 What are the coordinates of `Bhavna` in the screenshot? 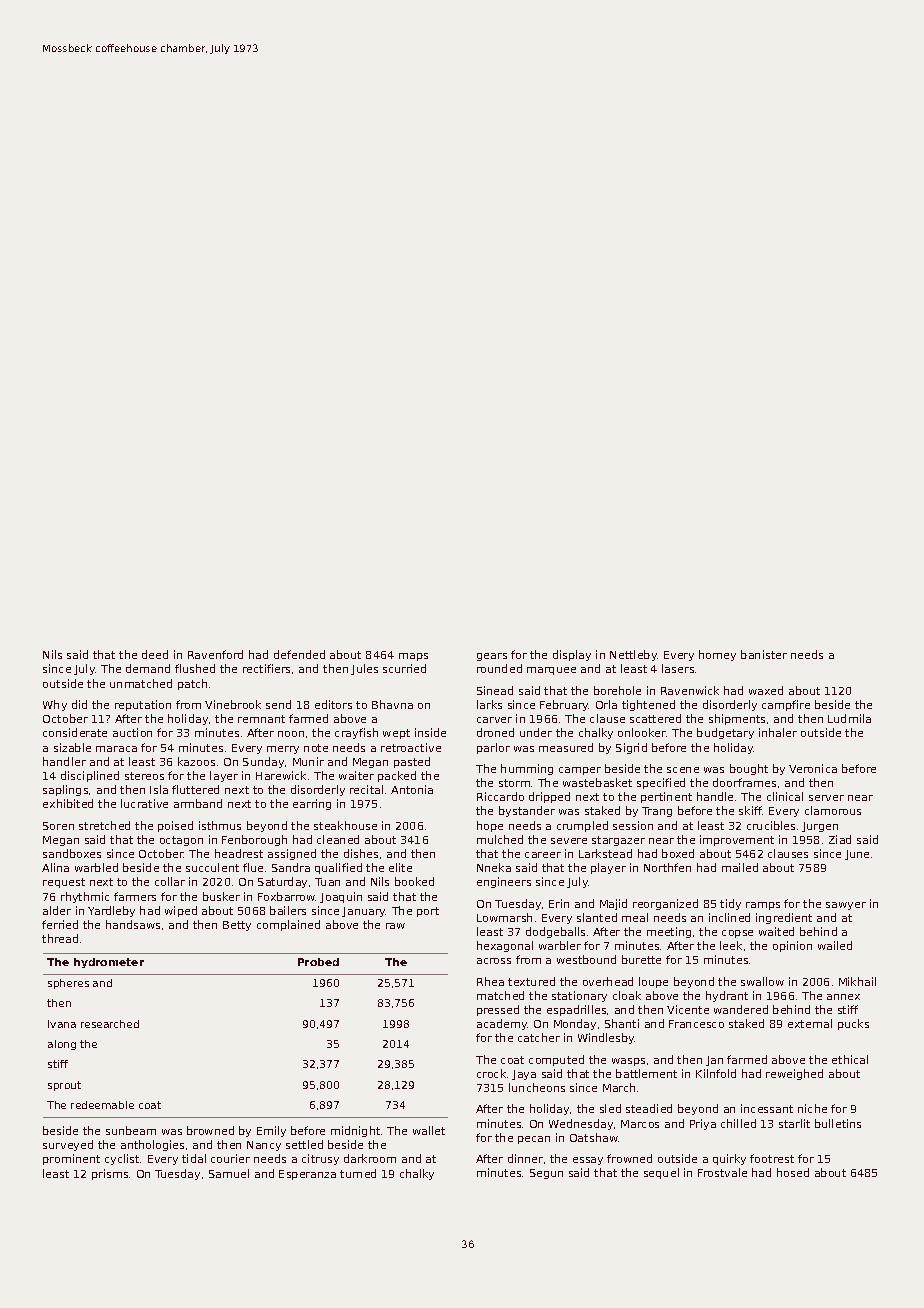 It's located at (392, 704).
